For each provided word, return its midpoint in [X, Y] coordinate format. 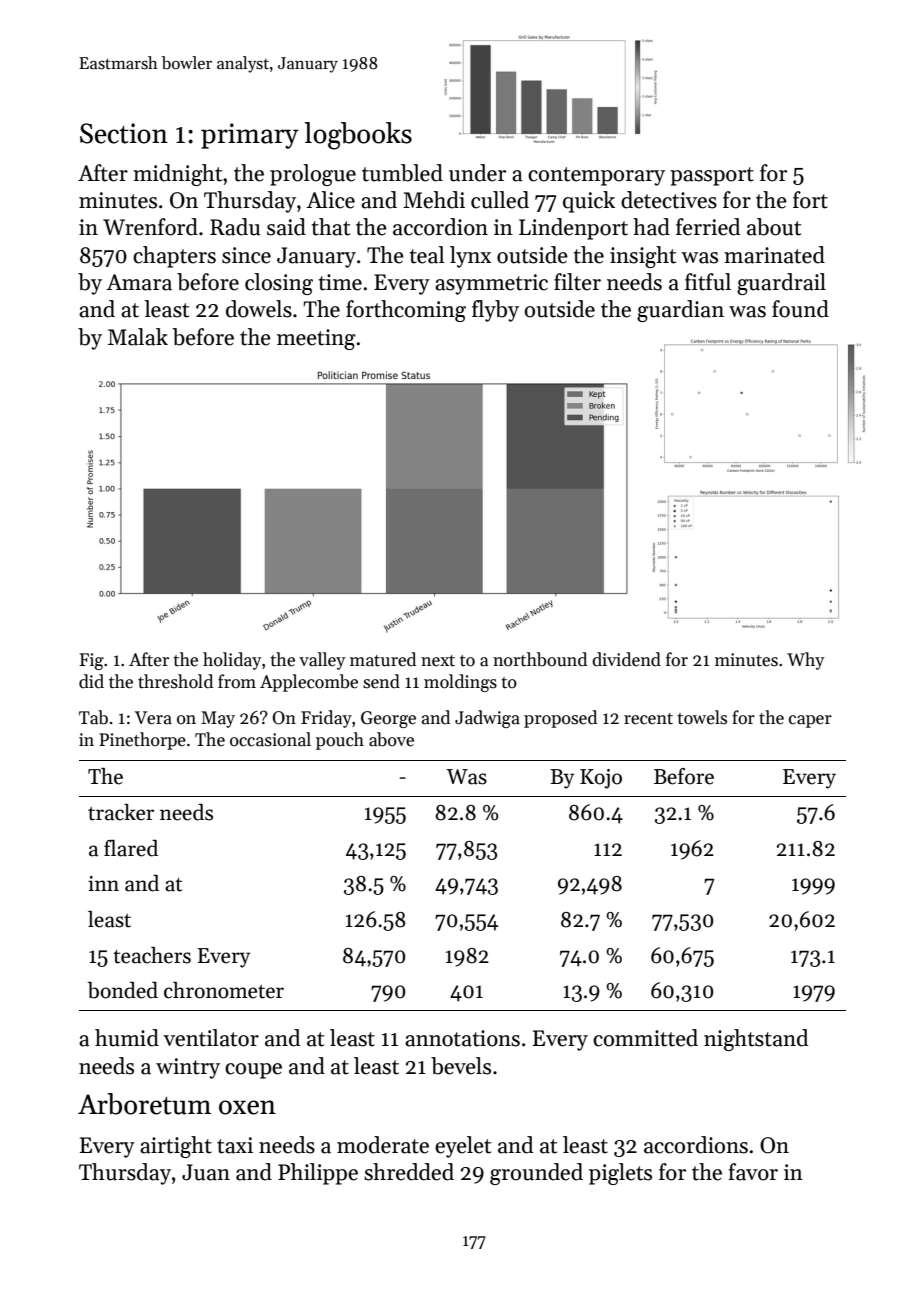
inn [103, 883]
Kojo [601, 779]
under [477, 173]
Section [124, 133]
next [438, 661]
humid [127, 1038]
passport [712, 176]
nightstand [756, 1040]
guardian [680, 311]
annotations [462, 1038]
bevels [461, 1066]
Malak [138, 337]
